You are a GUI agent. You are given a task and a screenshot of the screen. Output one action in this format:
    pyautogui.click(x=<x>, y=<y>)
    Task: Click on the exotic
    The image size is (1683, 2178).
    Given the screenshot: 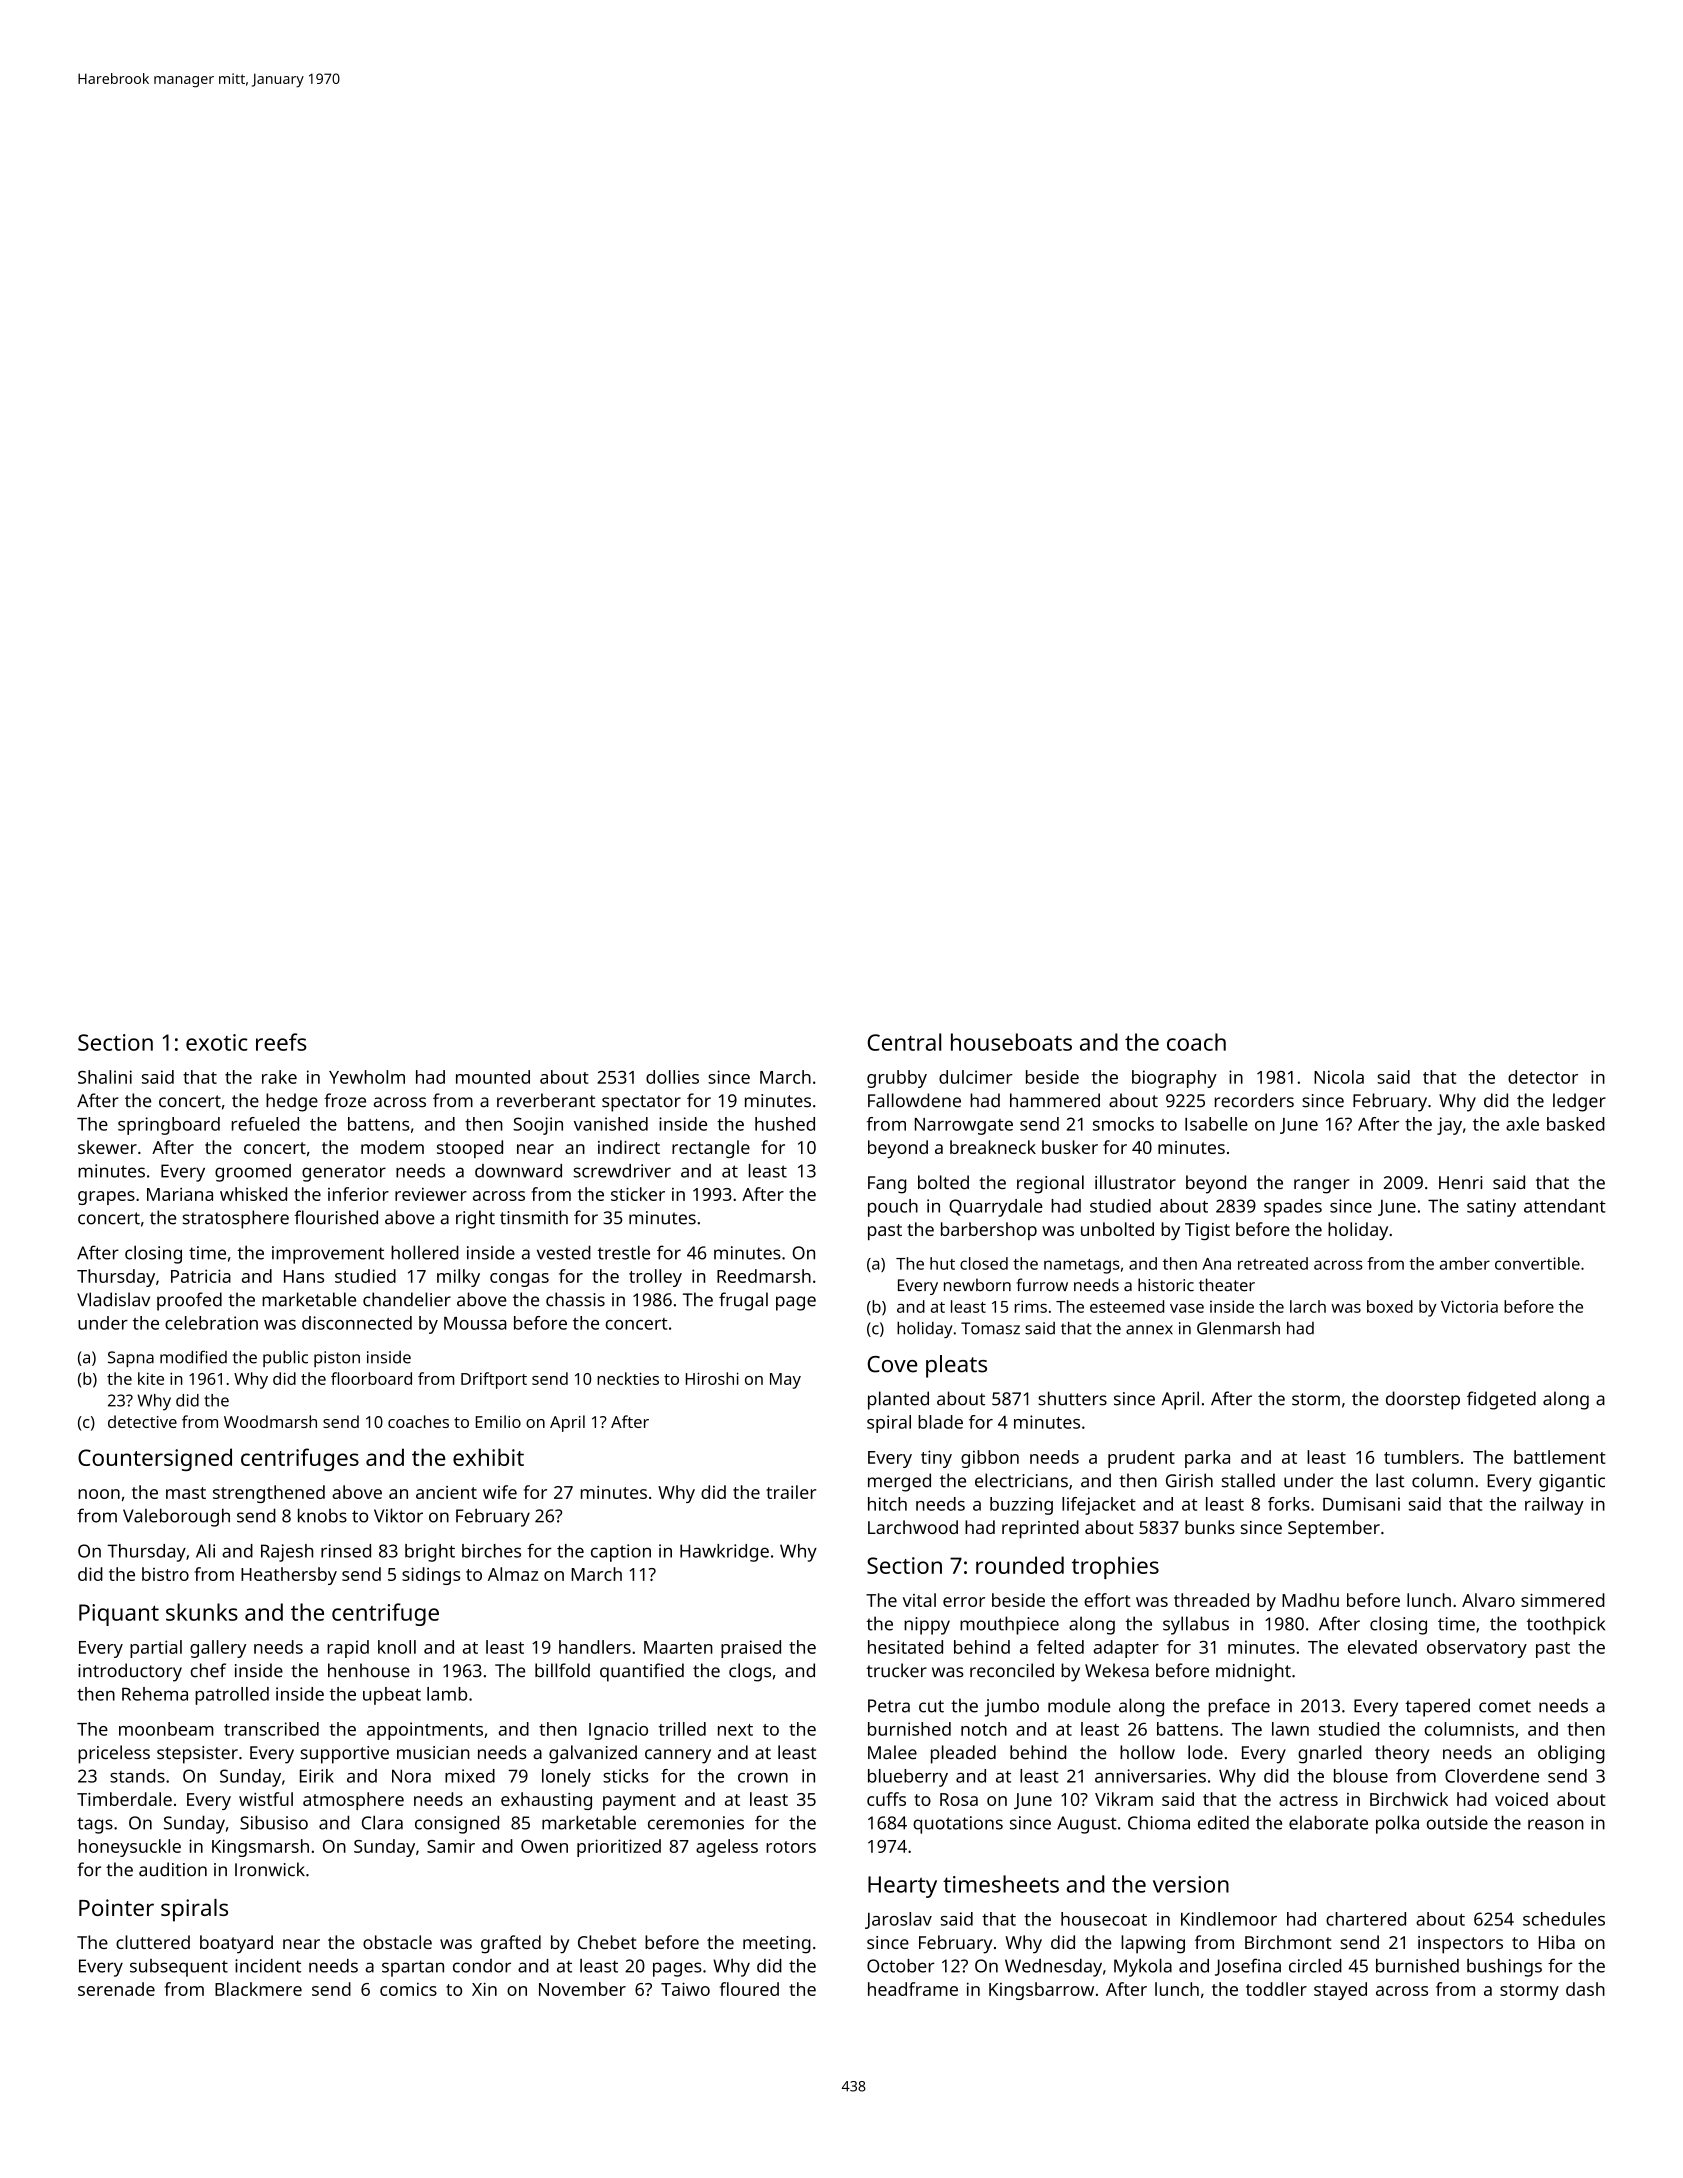 What is the action you would take?
    pyautogui.click(x=217, y=1042)
